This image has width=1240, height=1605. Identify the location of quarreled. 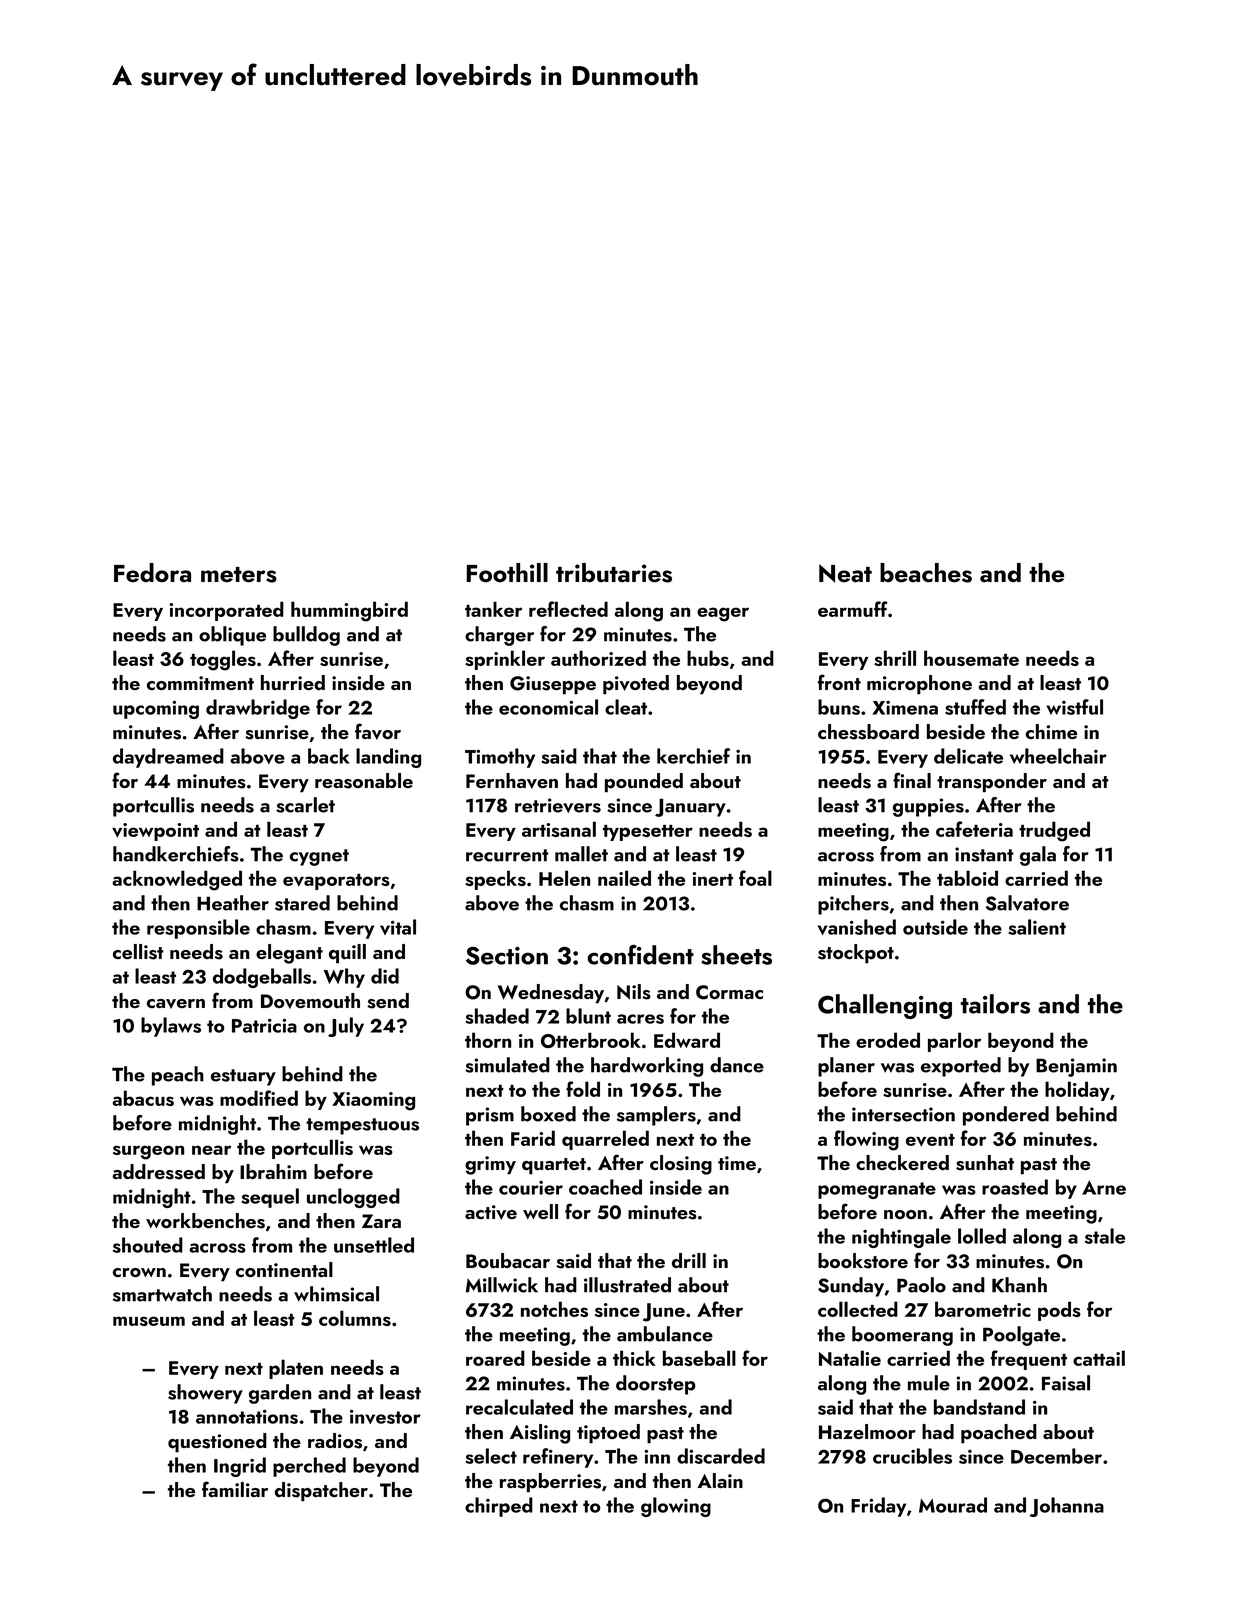
(605, 1140).
